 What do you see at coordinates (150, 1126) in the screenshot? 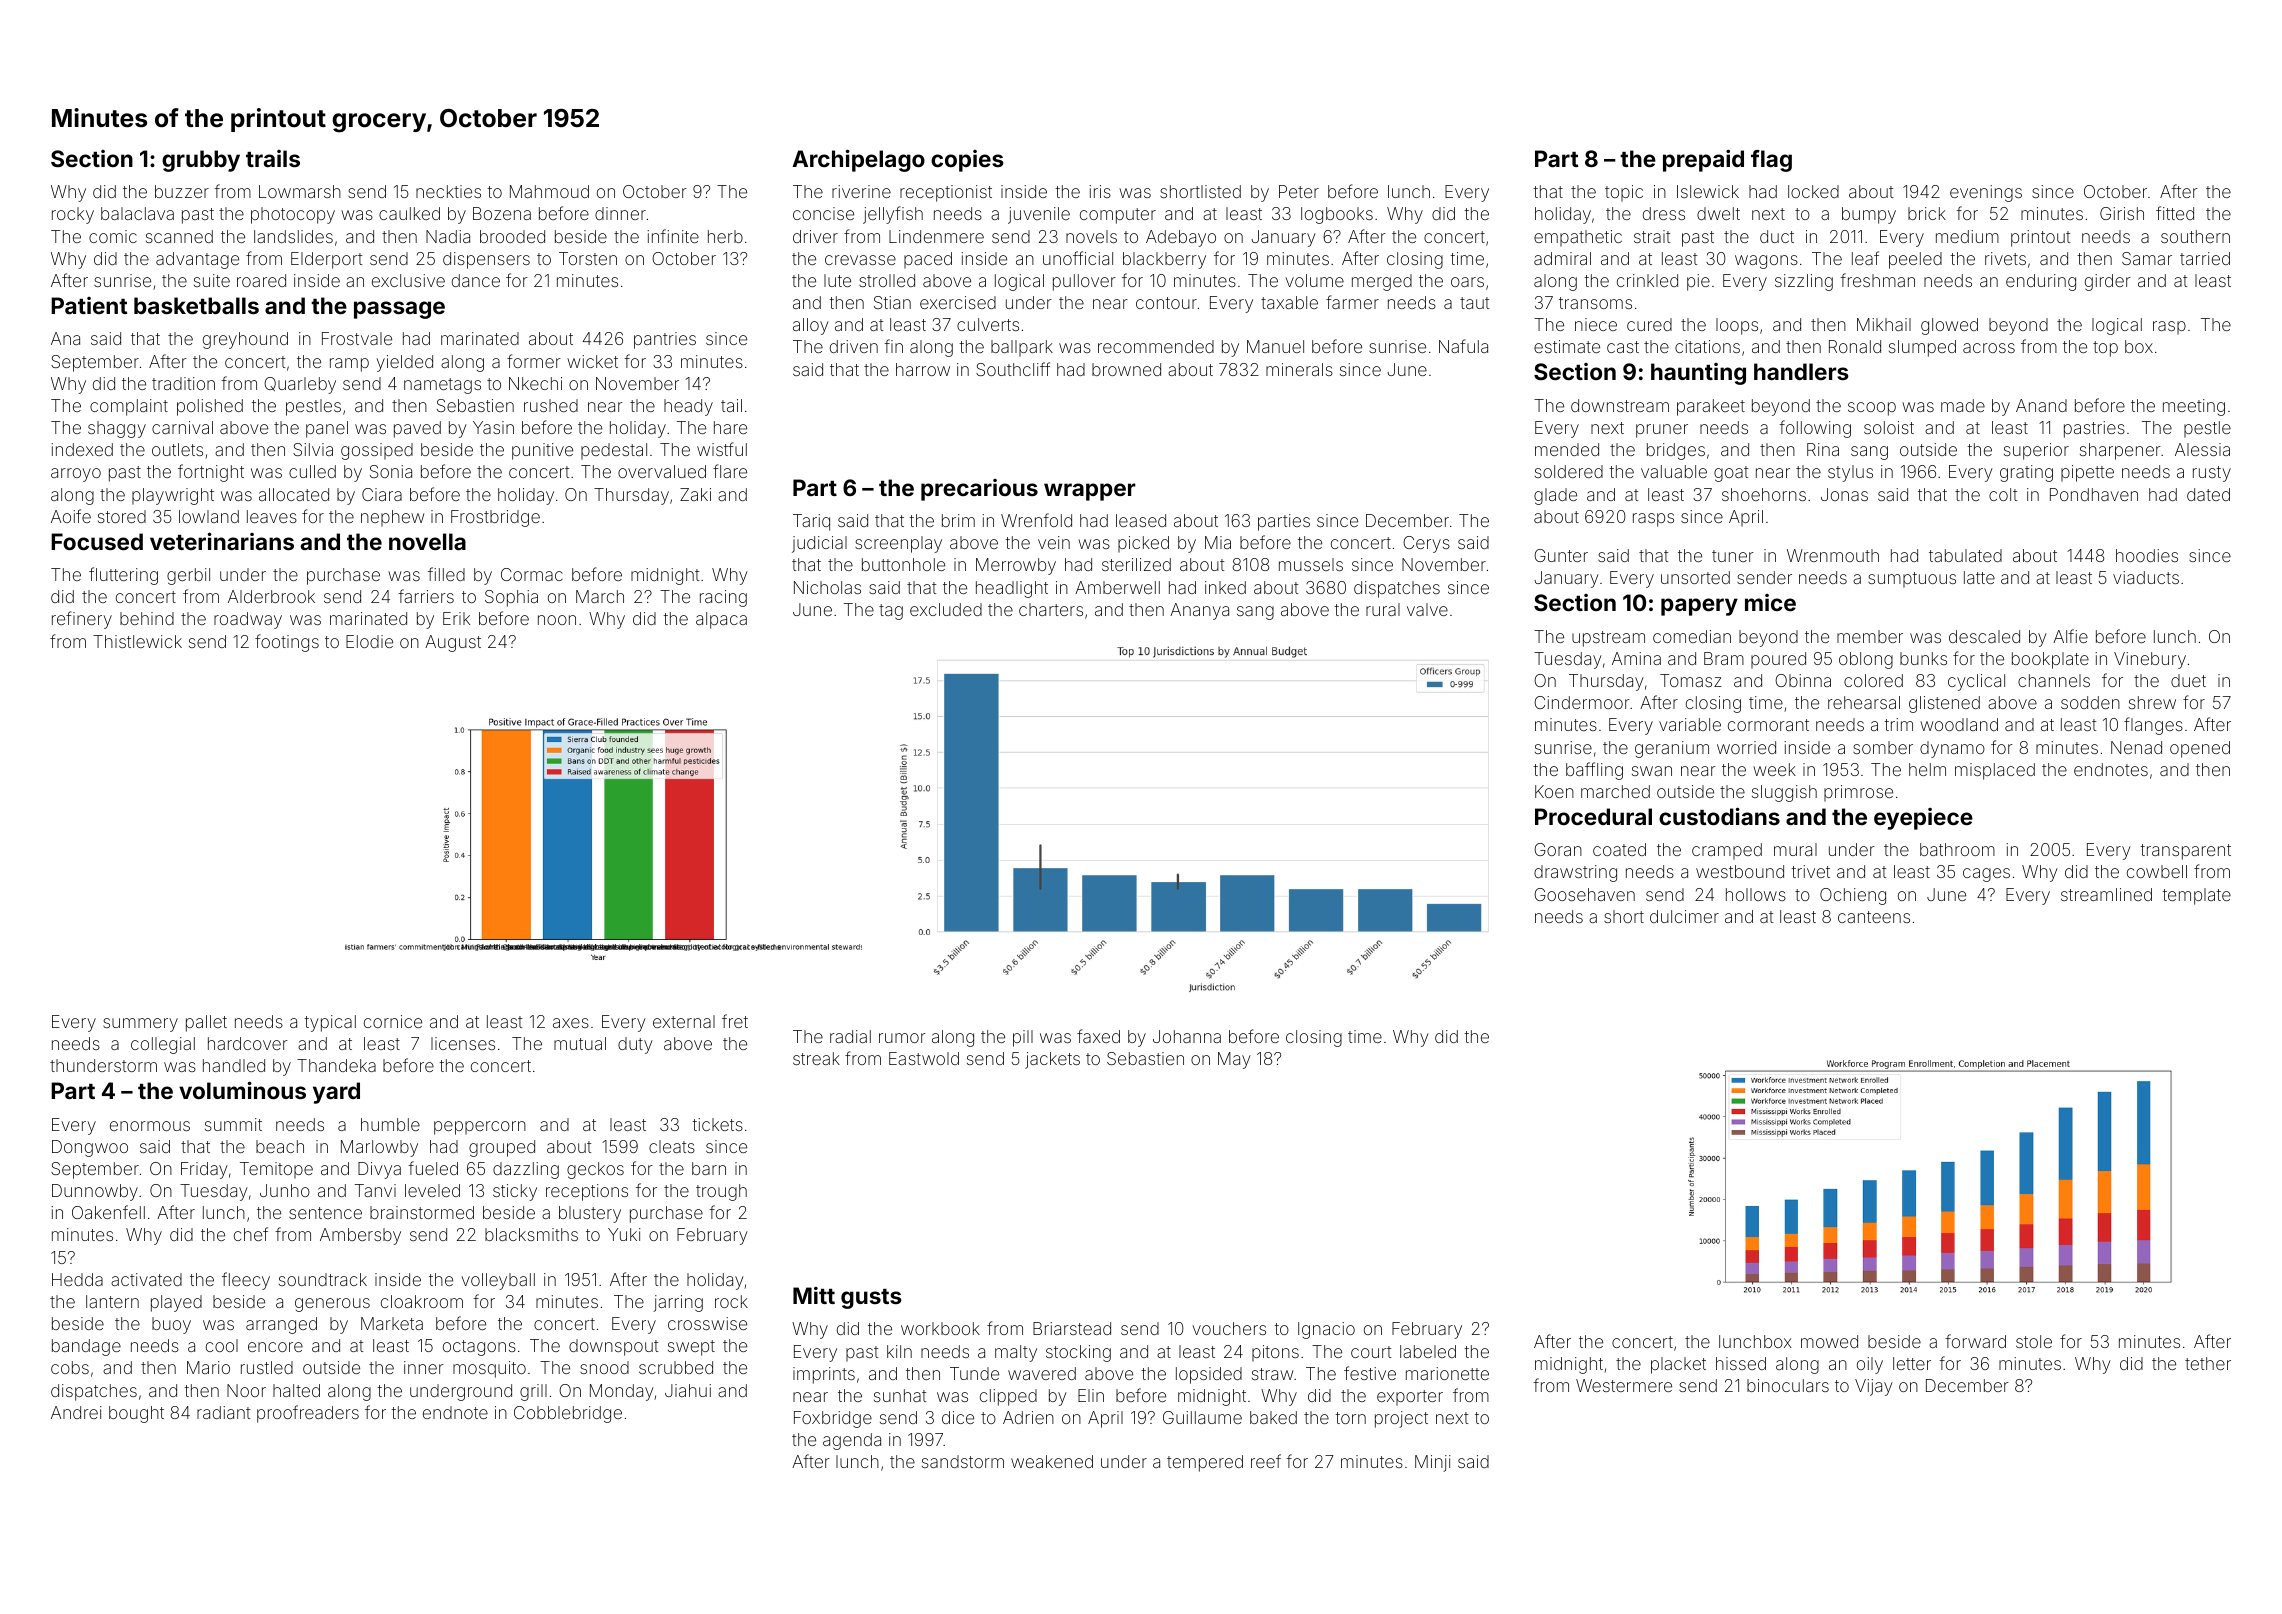
I see `enormous` at bounding box center [150, 1126].
